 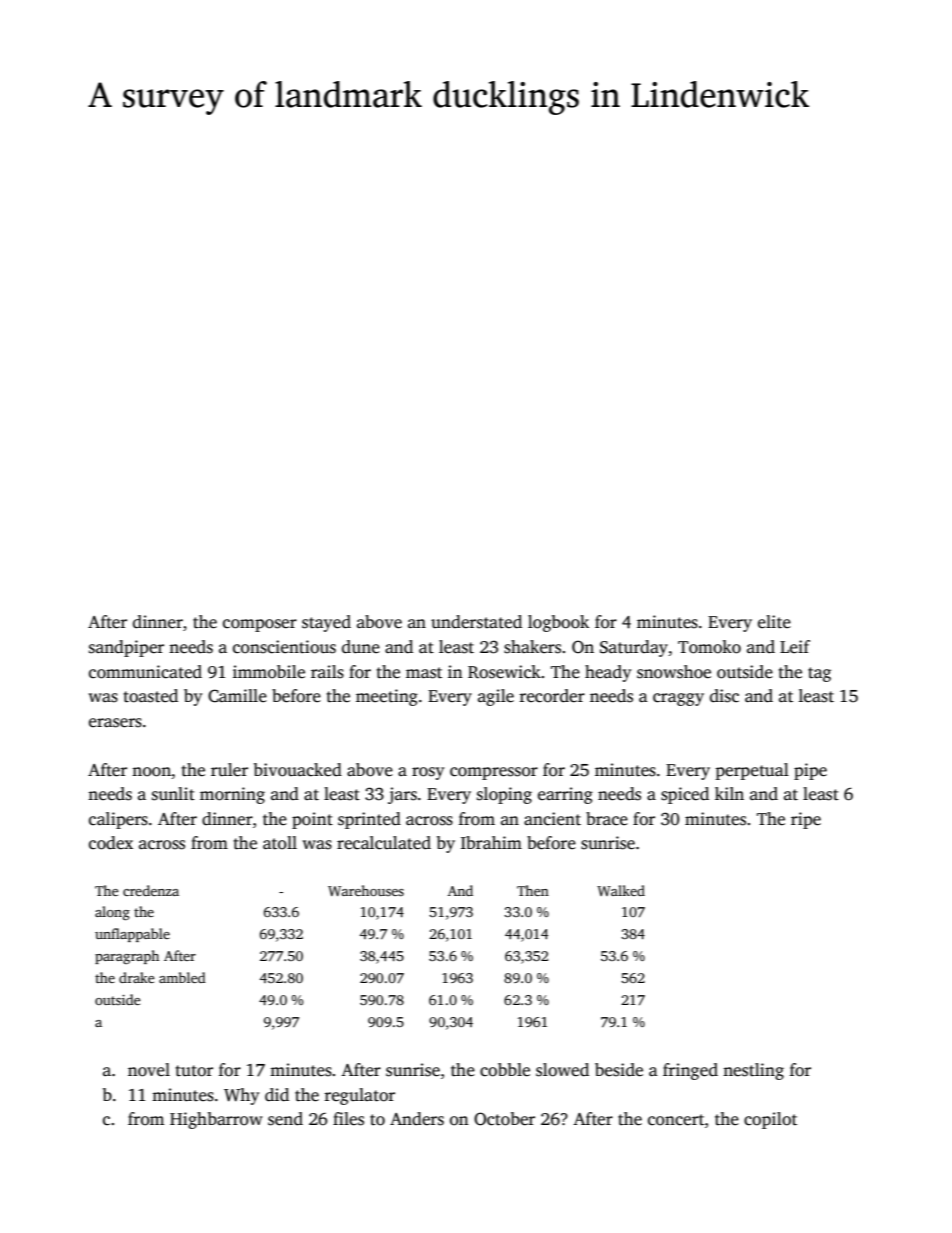 I want to click on understated, so click(x=476, y=622).
